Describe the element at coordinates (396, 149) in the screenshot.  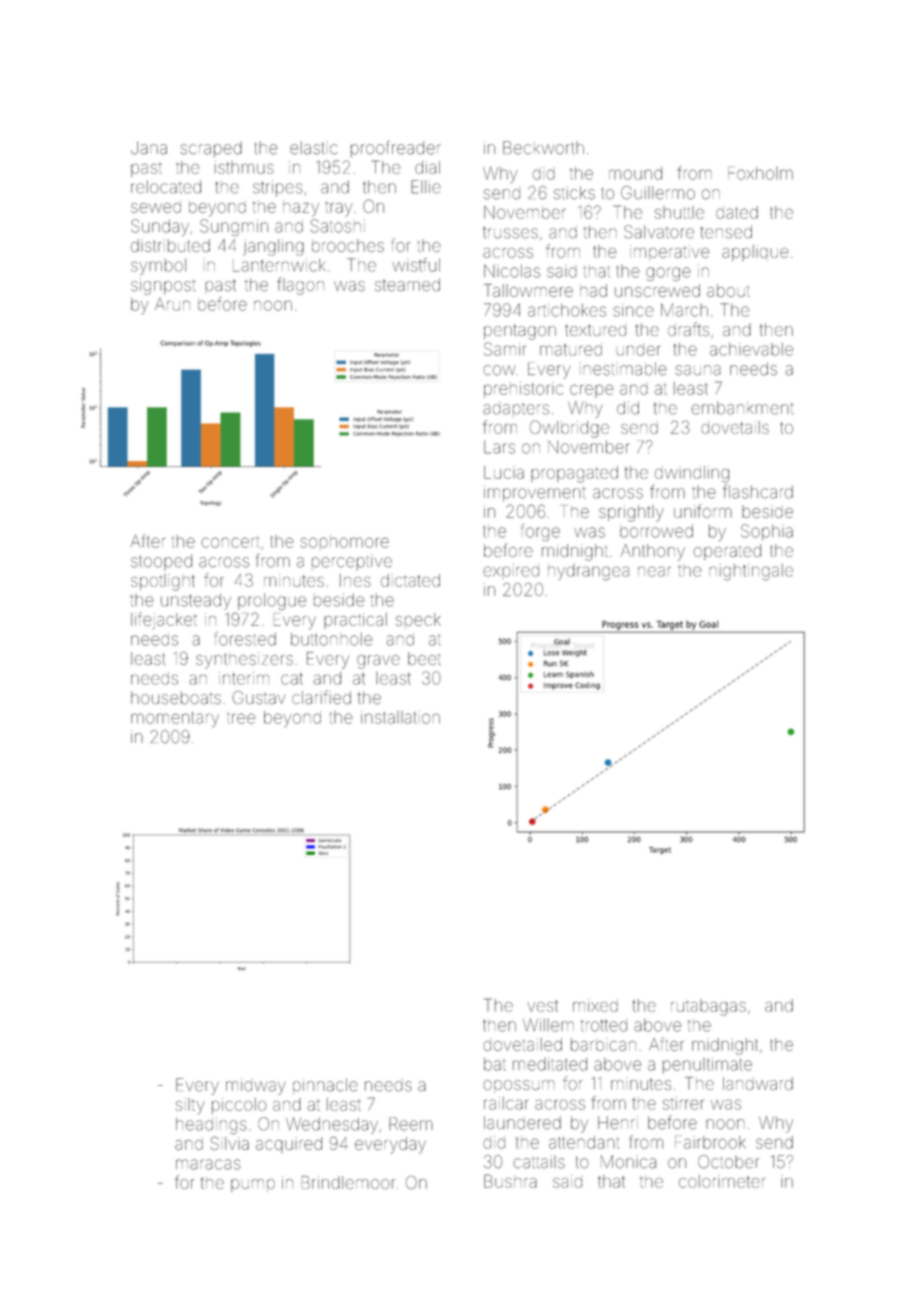
I see `proofreader` at that location.
